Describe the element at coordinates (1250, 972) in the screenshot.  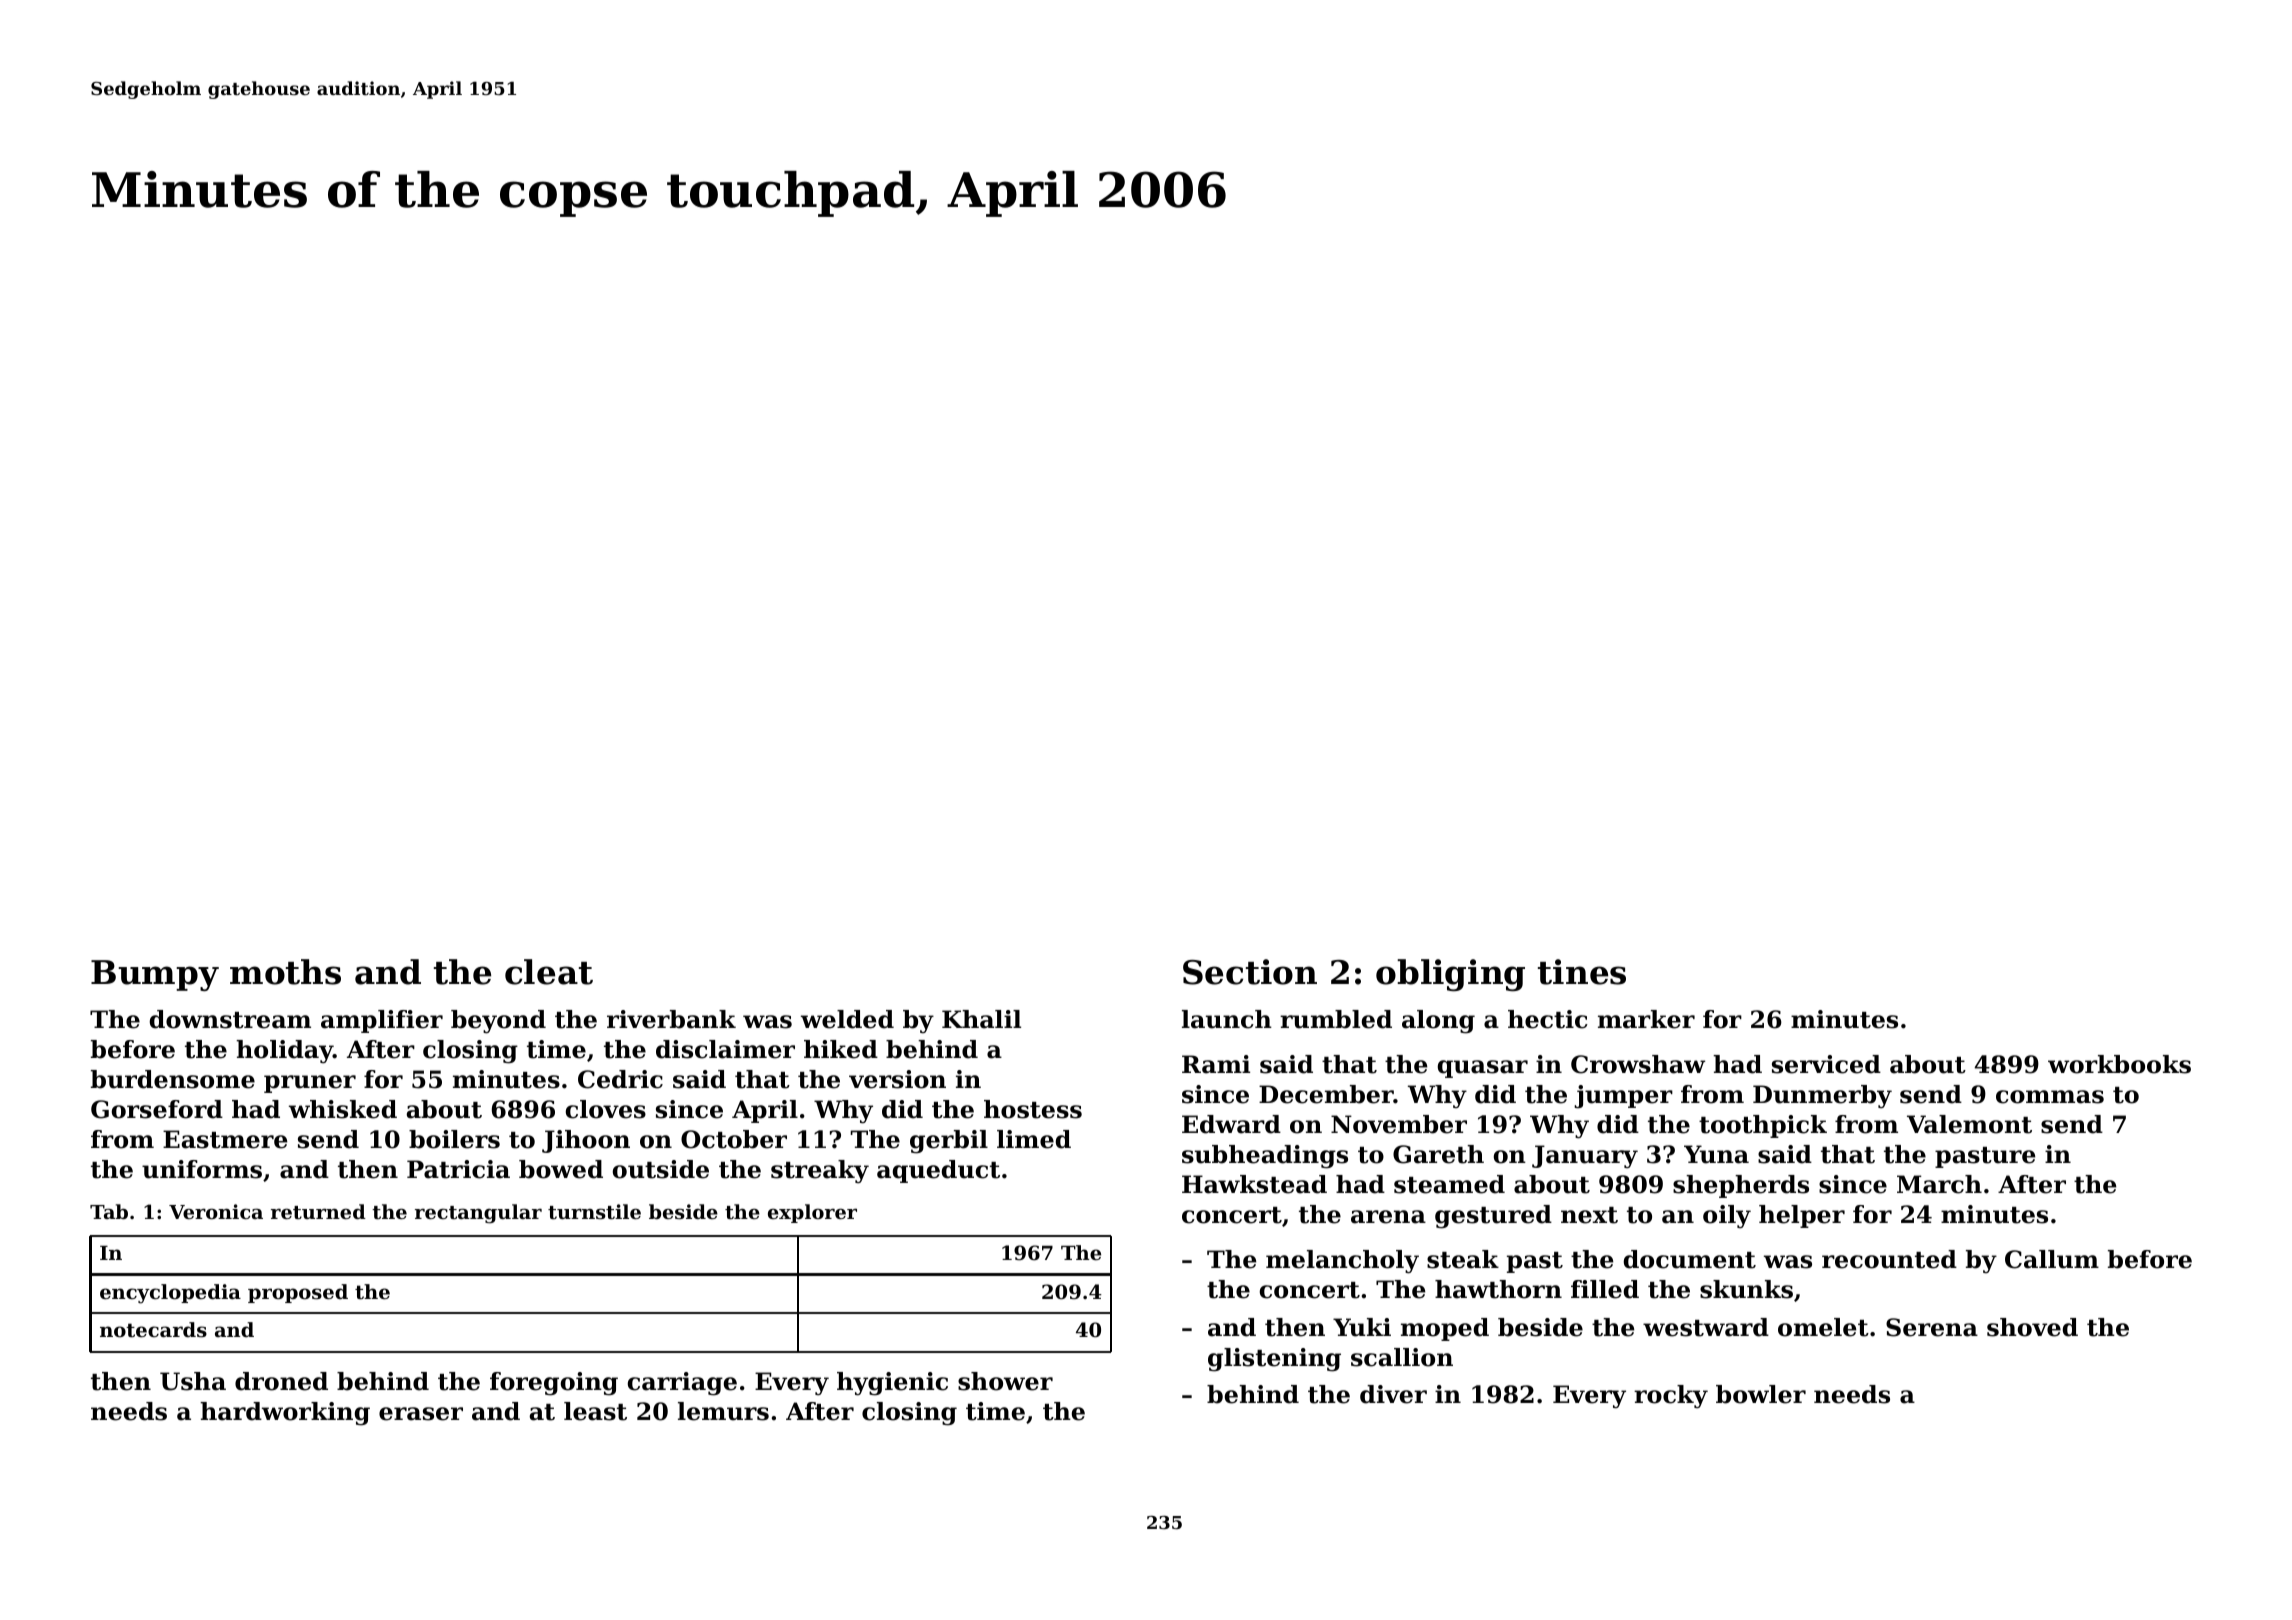
I see `Section` at that location.
